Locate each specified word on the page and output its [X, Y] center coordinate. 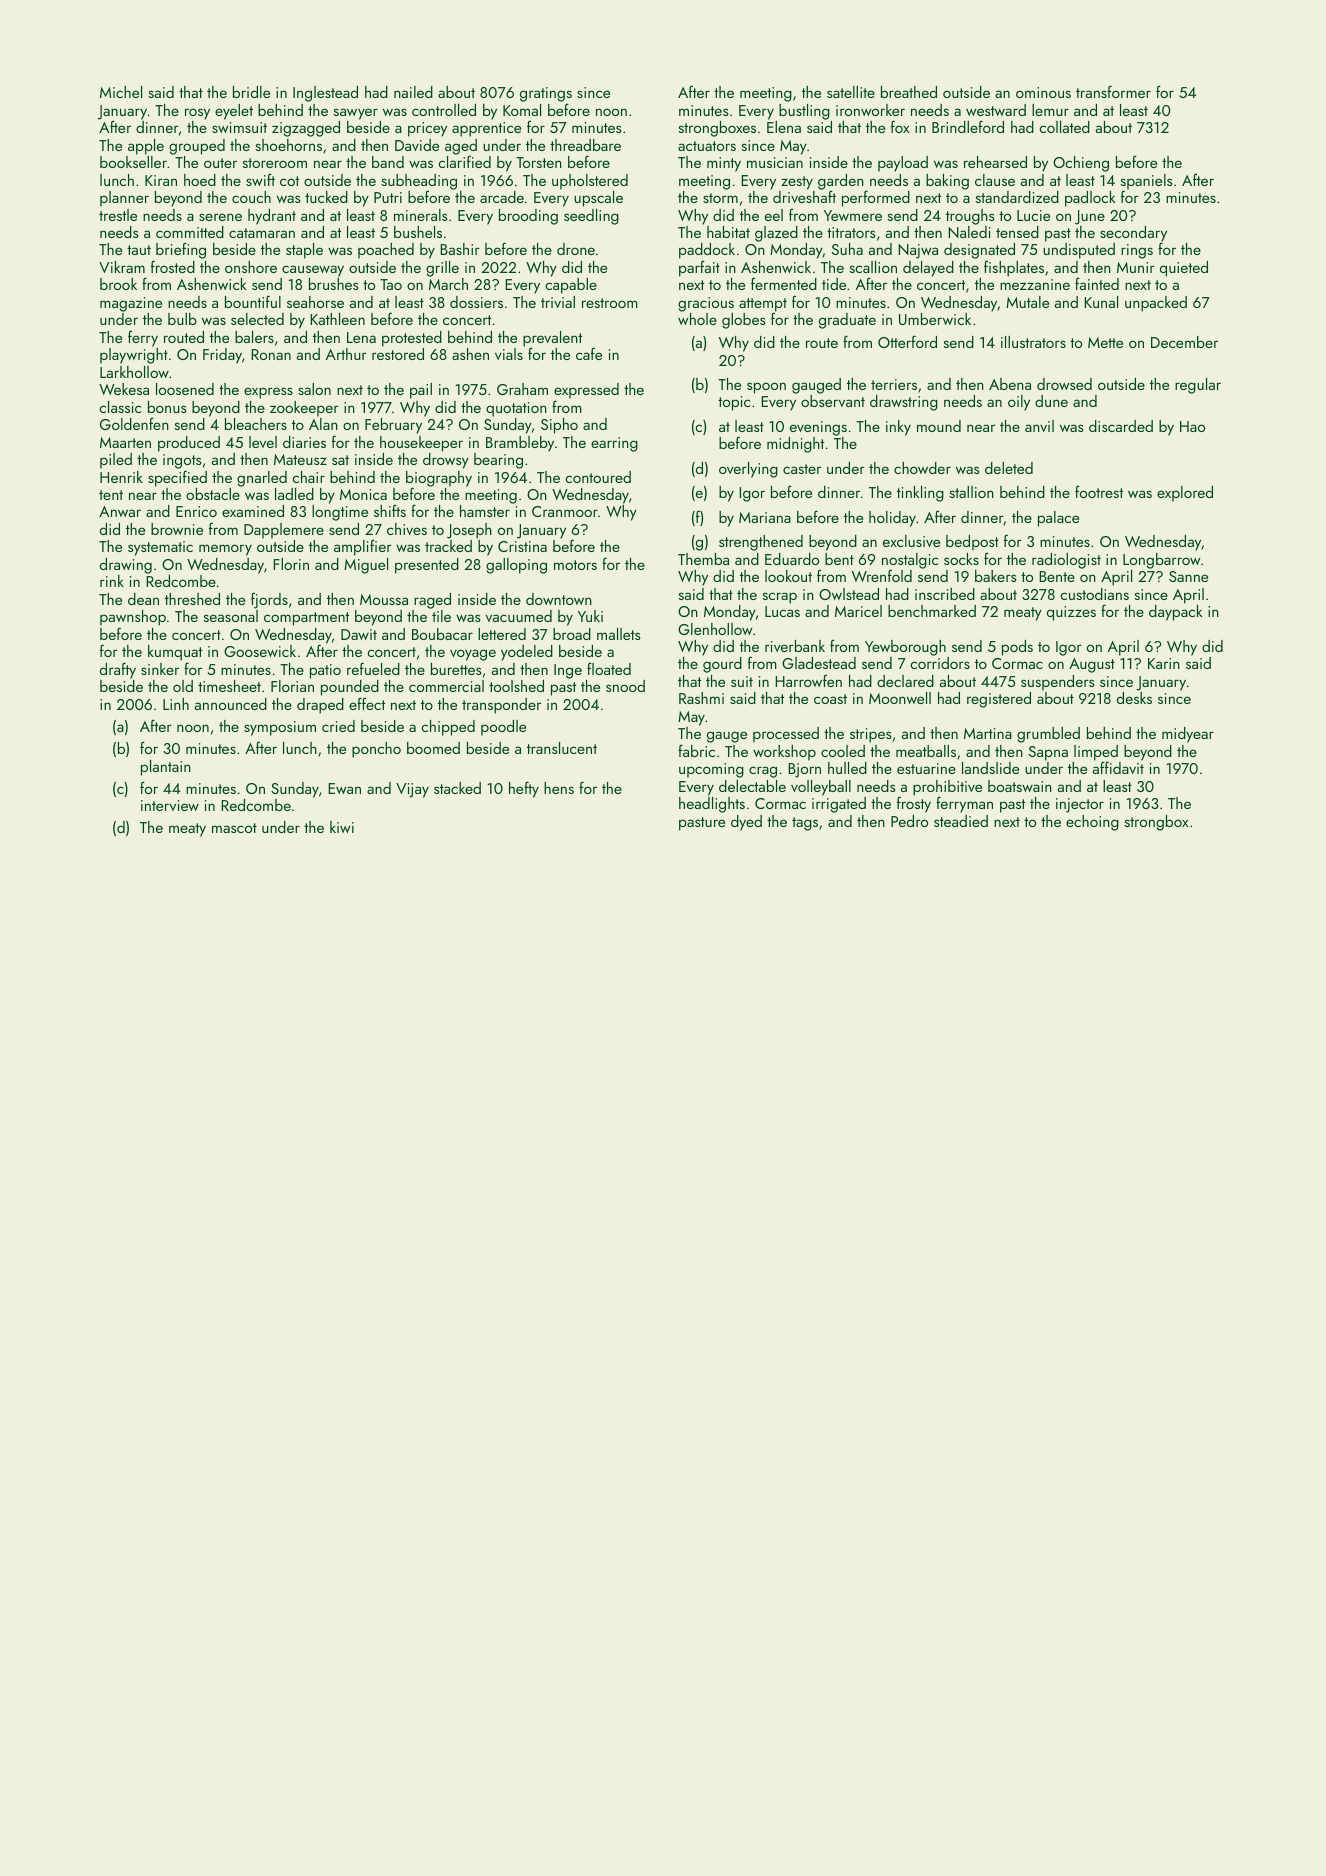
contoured [598, 477]
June [1090, 217]
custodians [1094, 594]
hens [559, 788]
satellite [851, 92]
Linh [176, 704]
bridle [251, 92]
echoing [1092, 823]
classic [120, 407]
